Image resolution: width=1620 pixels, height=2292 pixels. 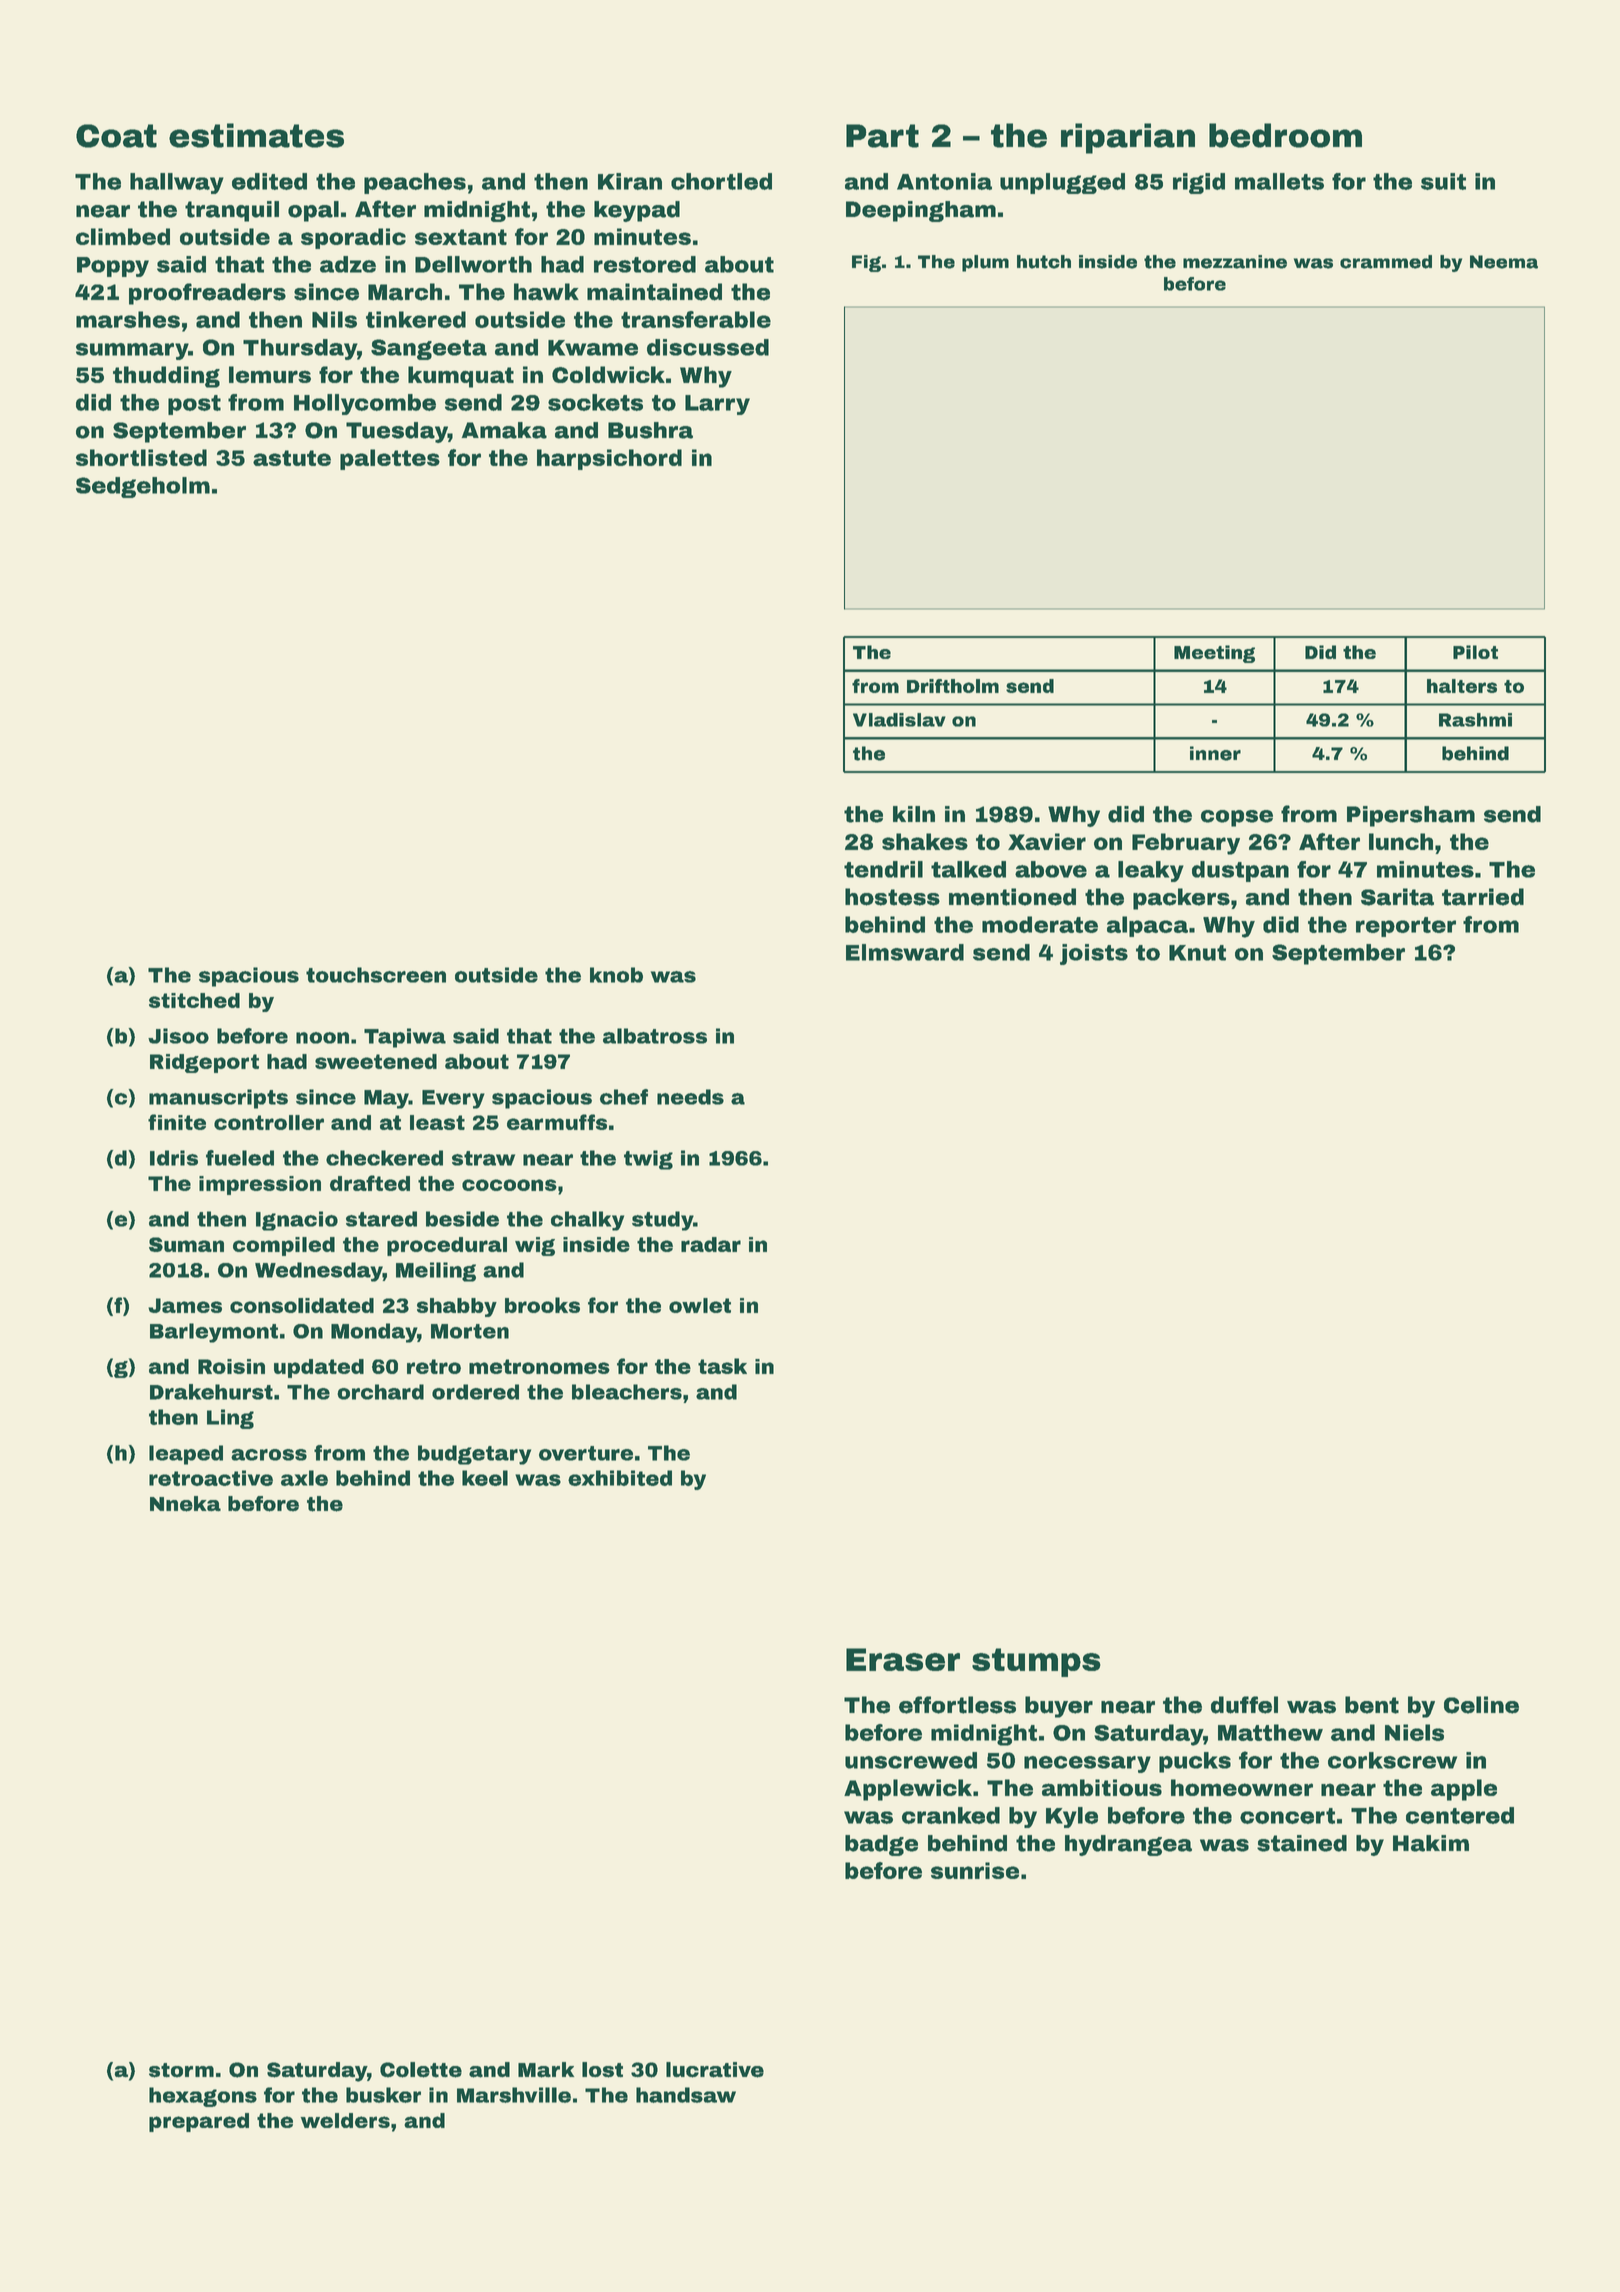 I want to click on unscrewed, so click(x=911, y=1760).
